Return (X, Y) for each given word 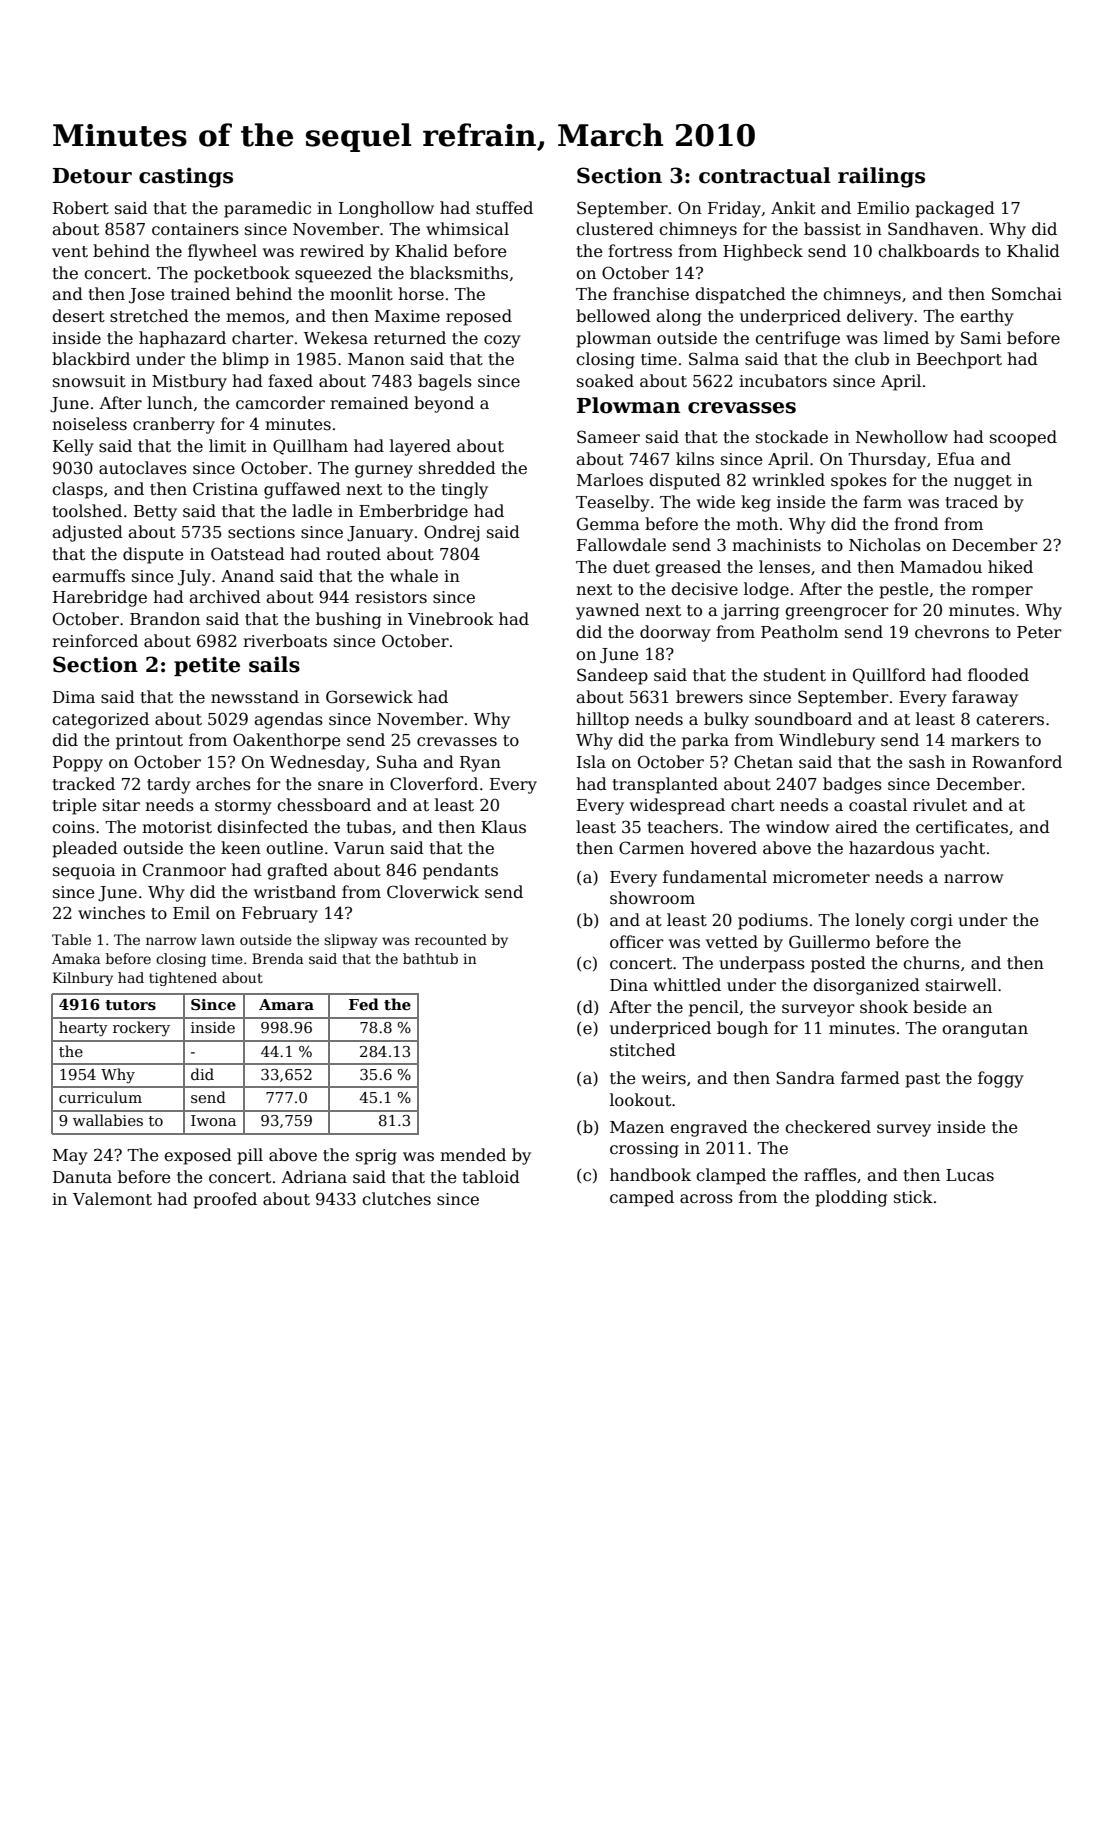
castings (186, 177)
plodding (851, 1198)
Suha (397, 762)
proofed (225, 1200)
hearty (83, 1028)
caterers (1010, 720)
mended (473, 1155)
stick (913, 1197)
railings (881, 177)
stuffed (504, 208)
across (706, 1199)
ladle (312, 510)
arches (223, 784)
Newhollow (902, 437)
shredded (457, 468)
